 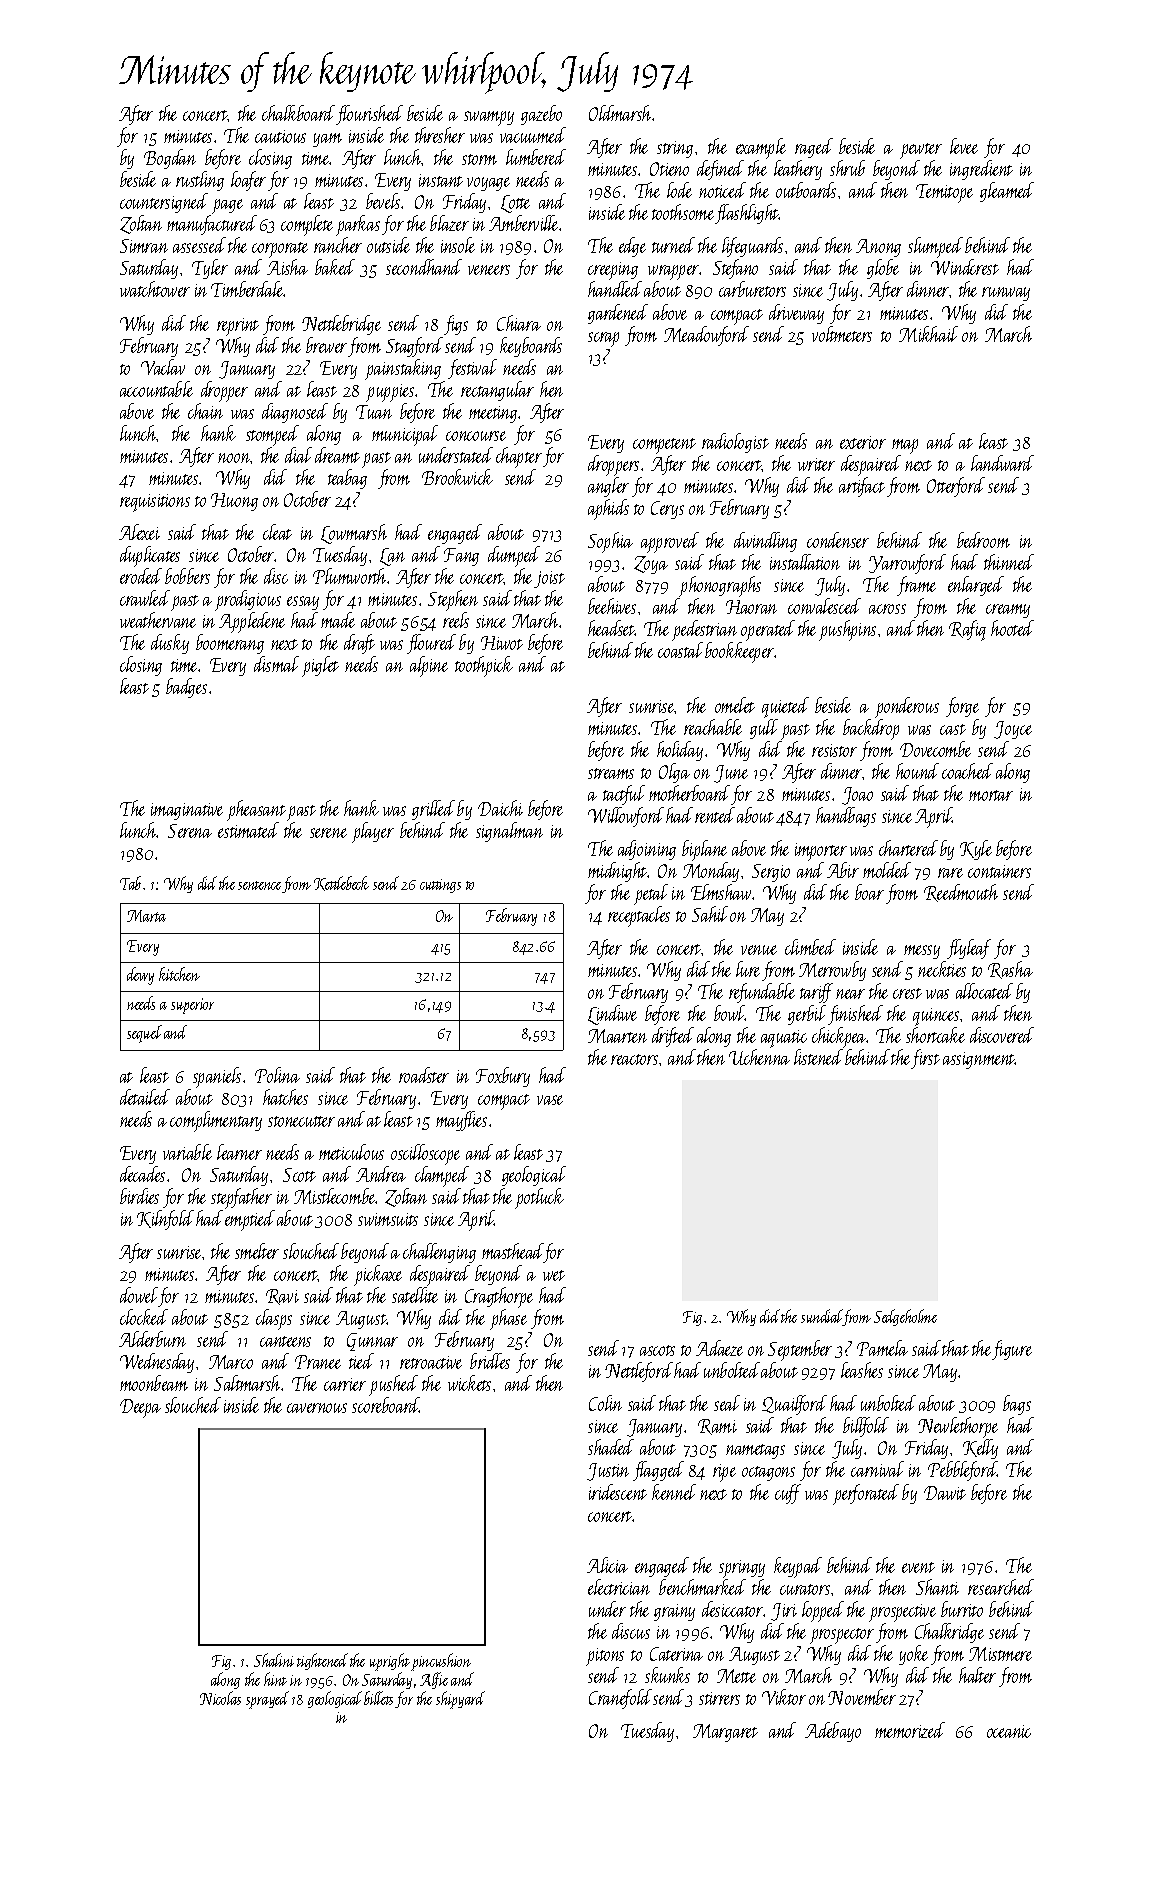 I want to click on writer, so click(x=816, y=464).
